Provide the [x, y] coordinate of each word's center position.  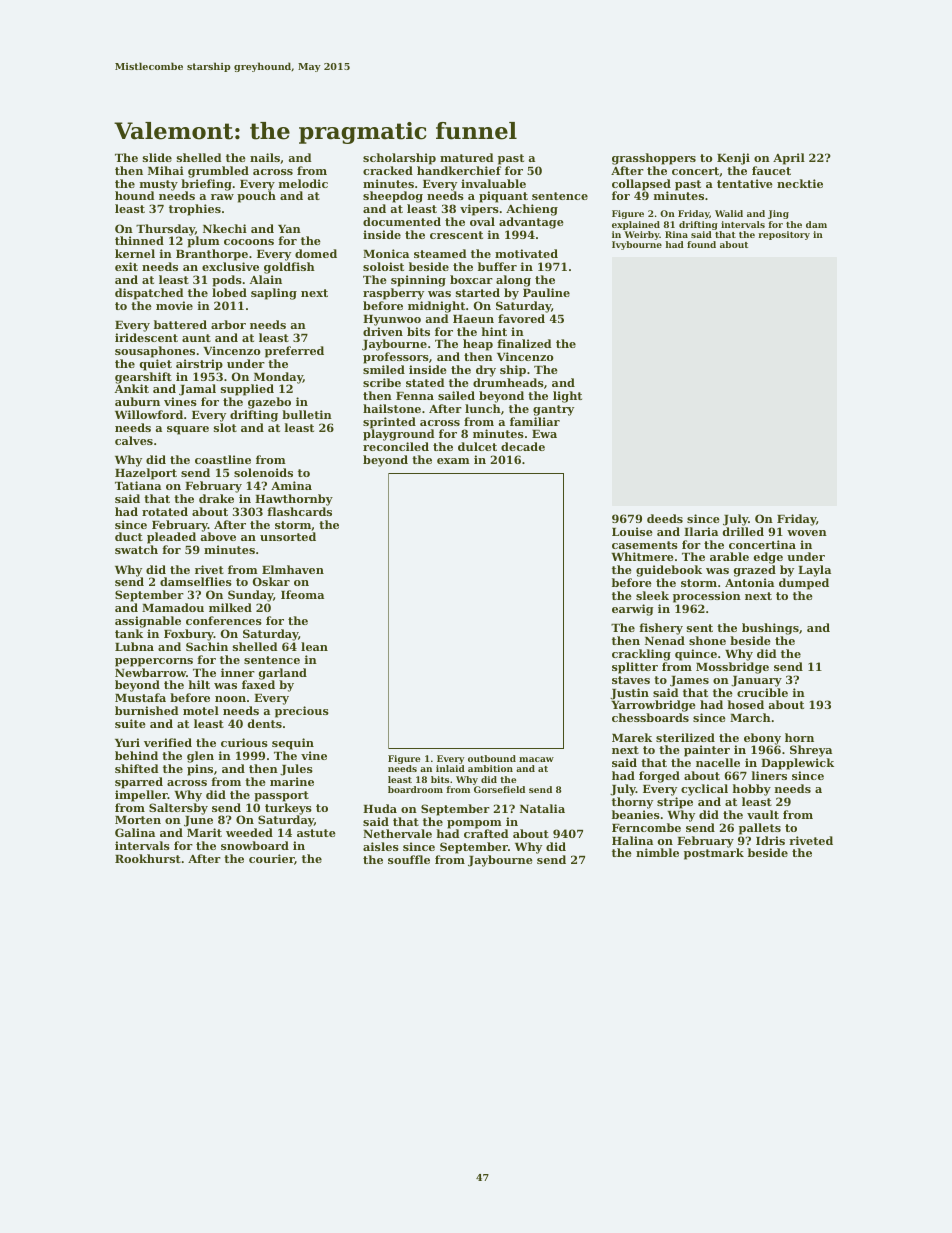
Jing [778, 214]
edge [768, 558]
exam [453, 461]
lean [314, 646]
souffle [409, 859]
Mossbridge [732, 668]
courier [271, 858]
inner [238, 672]
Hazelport [146, 474]
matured [467, 157]
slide [157, 157]
